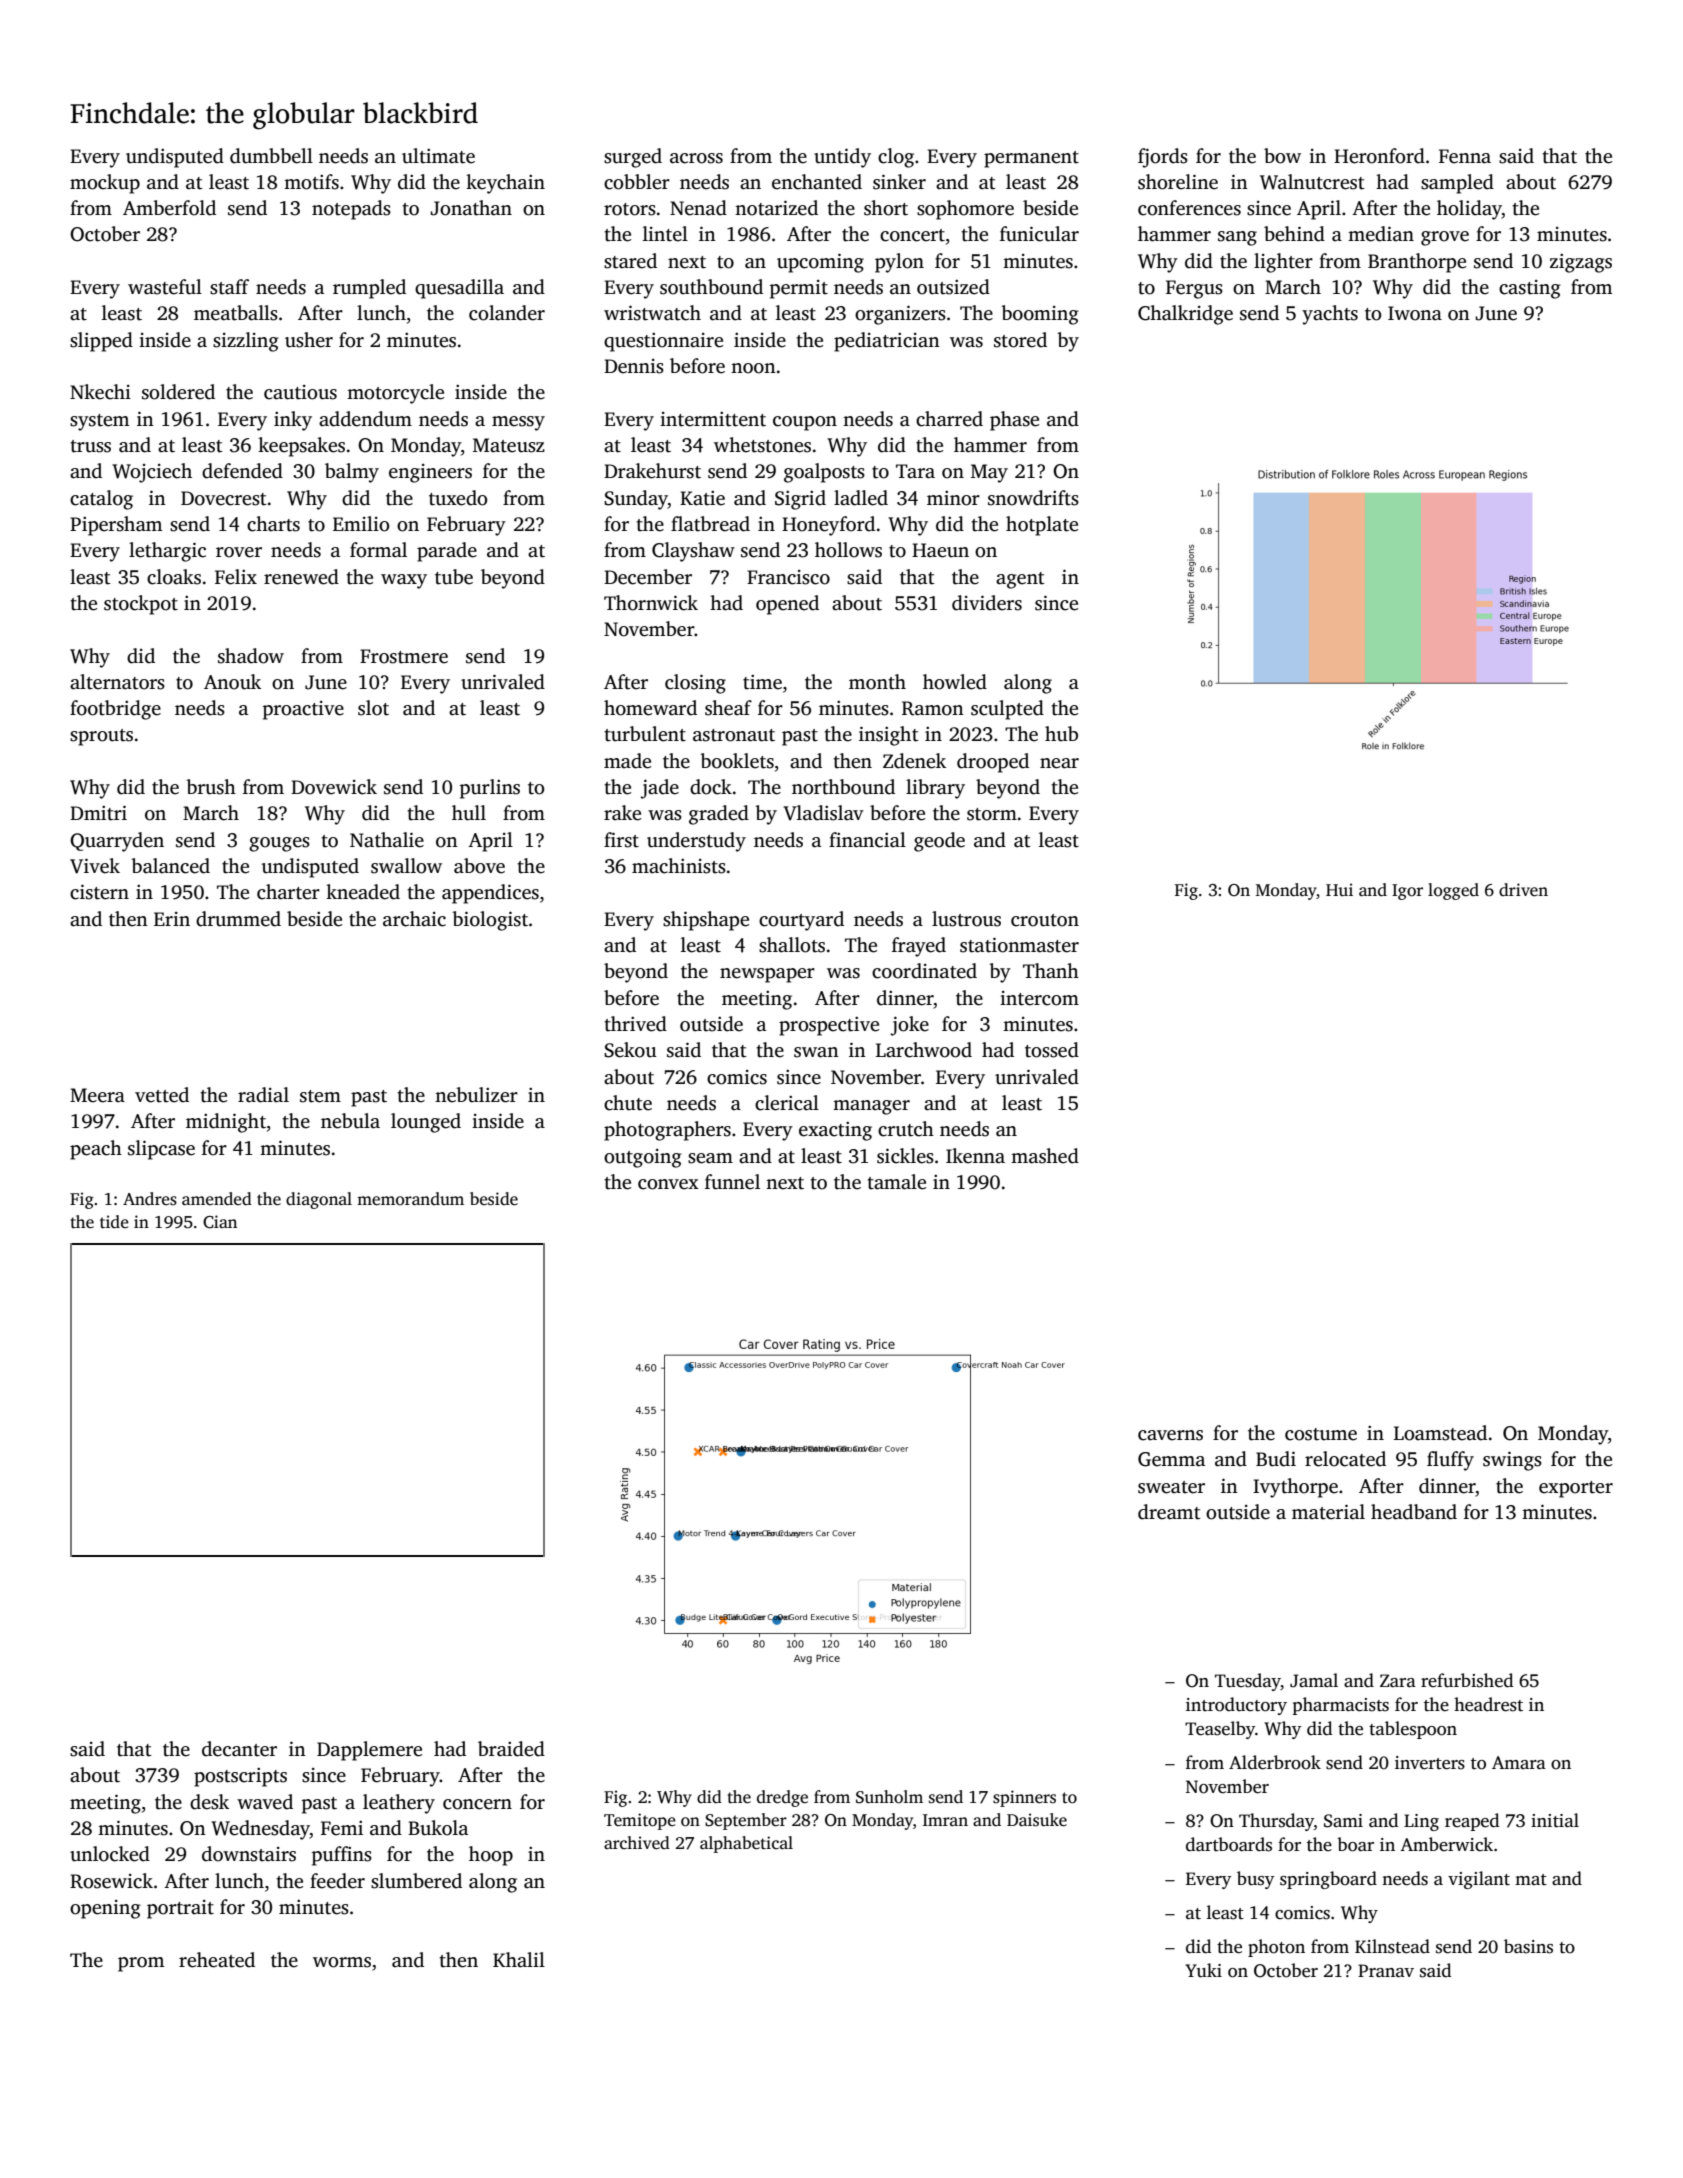 This screenshot has width=1683, height=2178. Describe the element at coordinates (141, 1964) in the screenshot. I see `prom` at that location.
